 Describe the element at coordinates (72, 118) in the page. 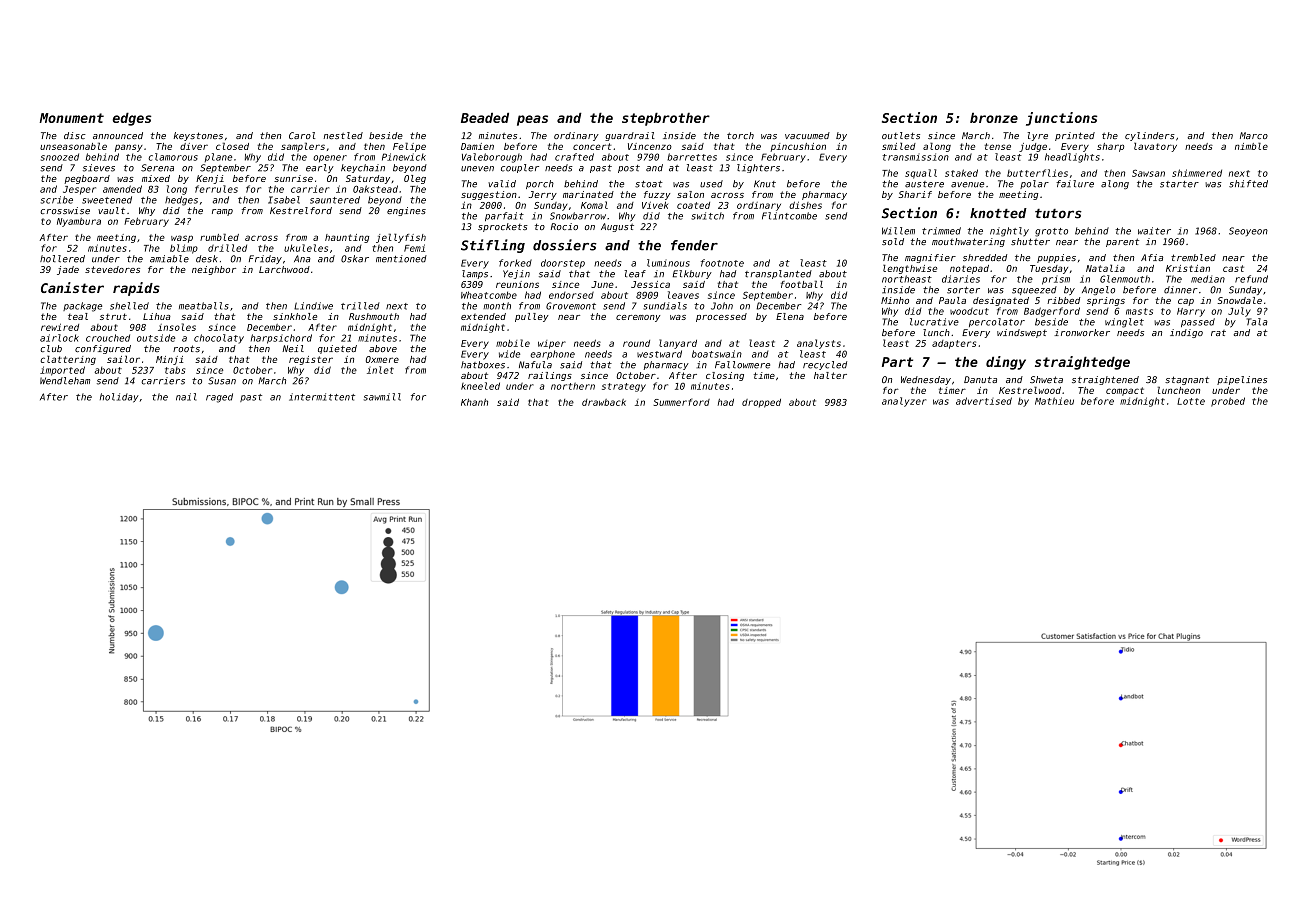

I see `Monument` at that location.
